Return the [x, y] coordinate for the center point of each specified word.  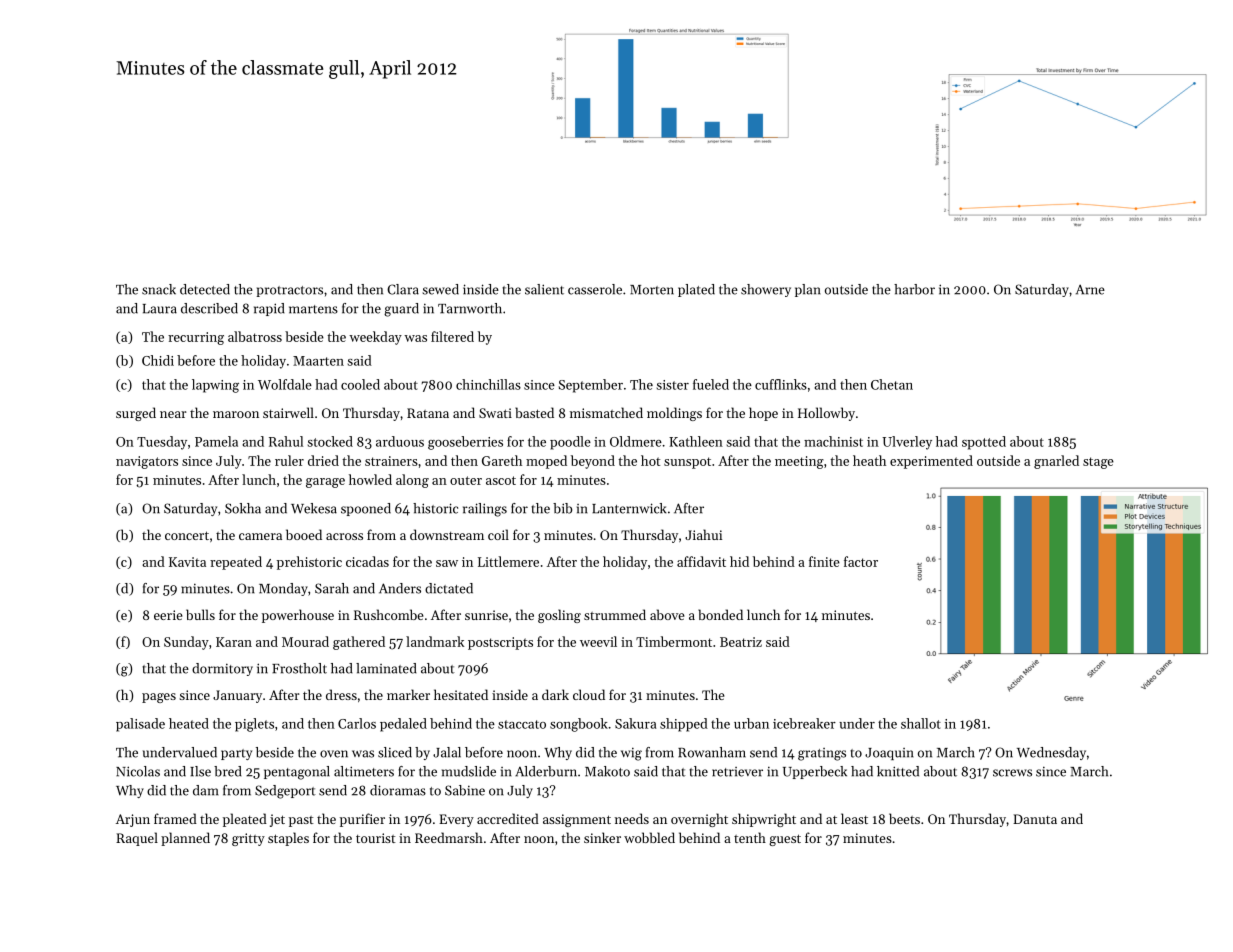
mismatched [606, 412]
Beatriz [741, 642]
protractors [290, 291]
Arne [1090, 290]
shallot [921, 723]
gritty [248, 839]
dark [555, 694]
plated [696, 290]
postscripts [500, 643]
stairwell [288, 412]
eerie [168, 615]
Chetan [892, 384]
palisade [140, 725]
